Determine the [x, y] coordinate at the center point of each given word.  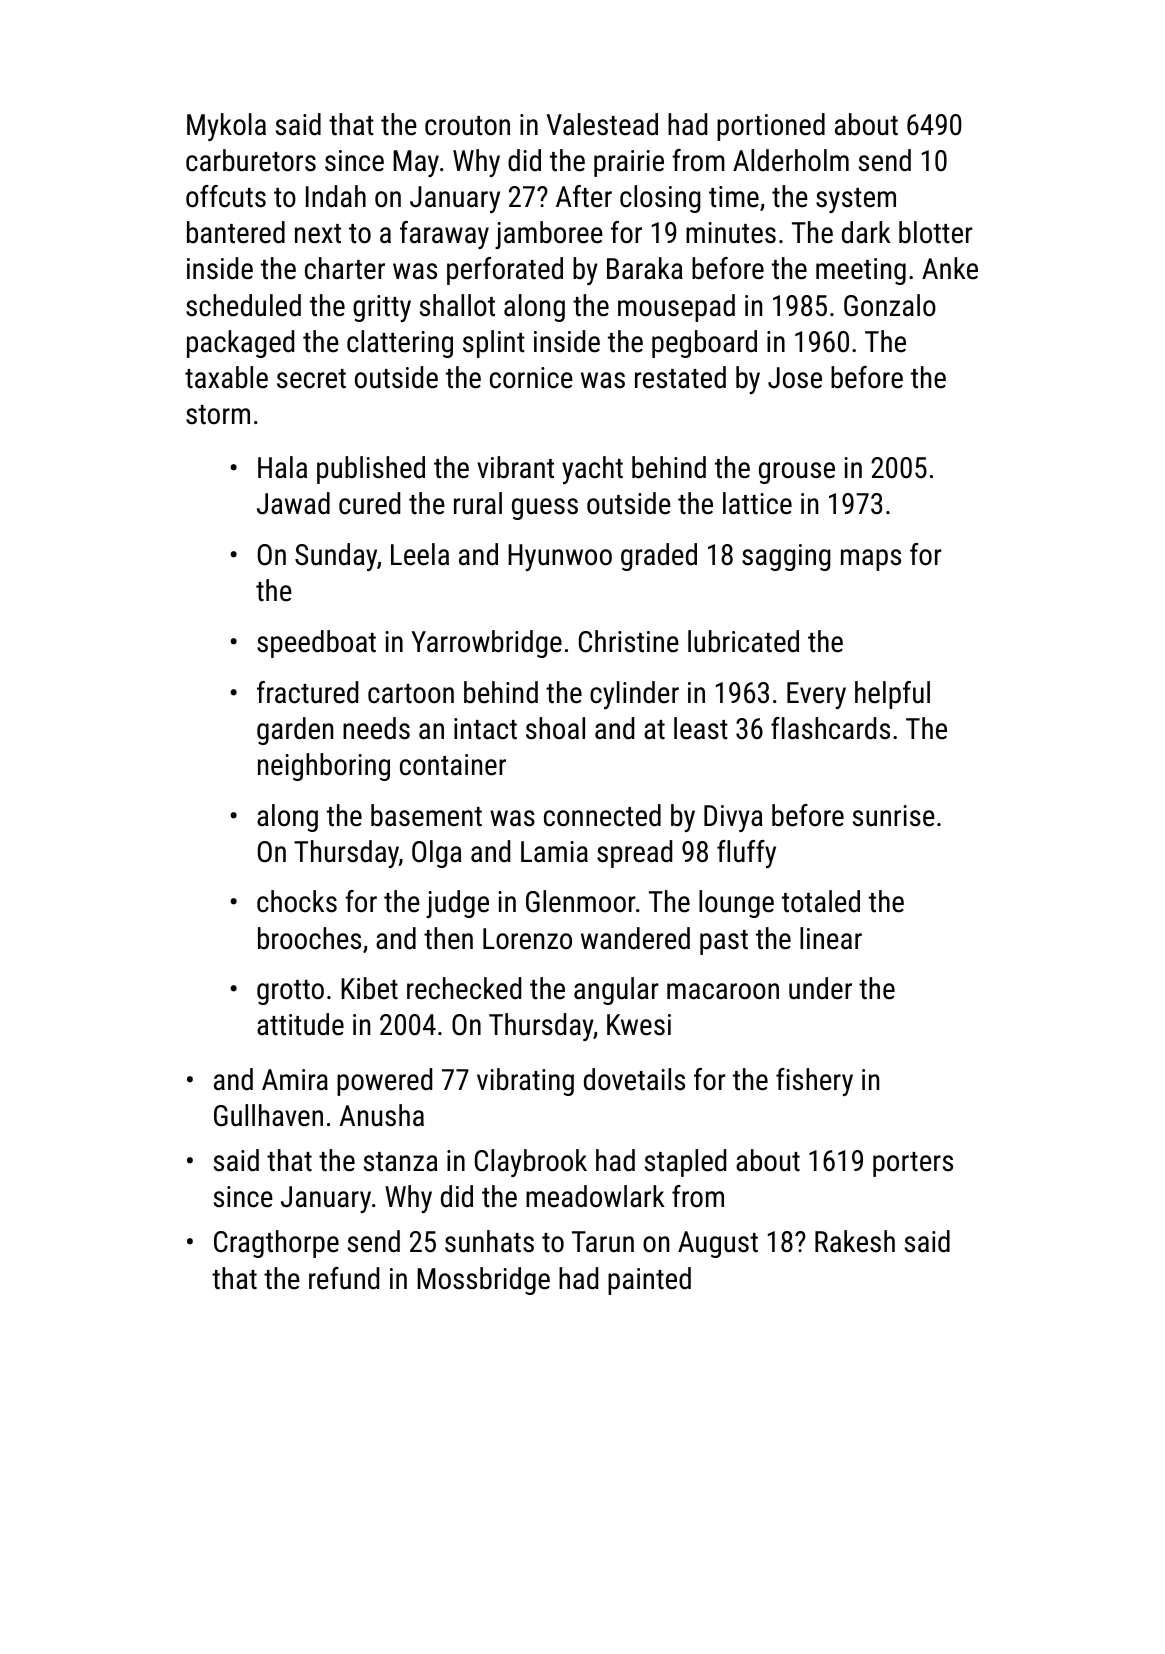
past [724, 942]
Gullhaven [268, 1115]
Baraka [645, 268]
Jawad [293, 503]
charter [345, 268]
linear [831, 938]
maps [871, 560]
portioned [771, 127]
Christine [629, 641]
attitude [300, 1024]
